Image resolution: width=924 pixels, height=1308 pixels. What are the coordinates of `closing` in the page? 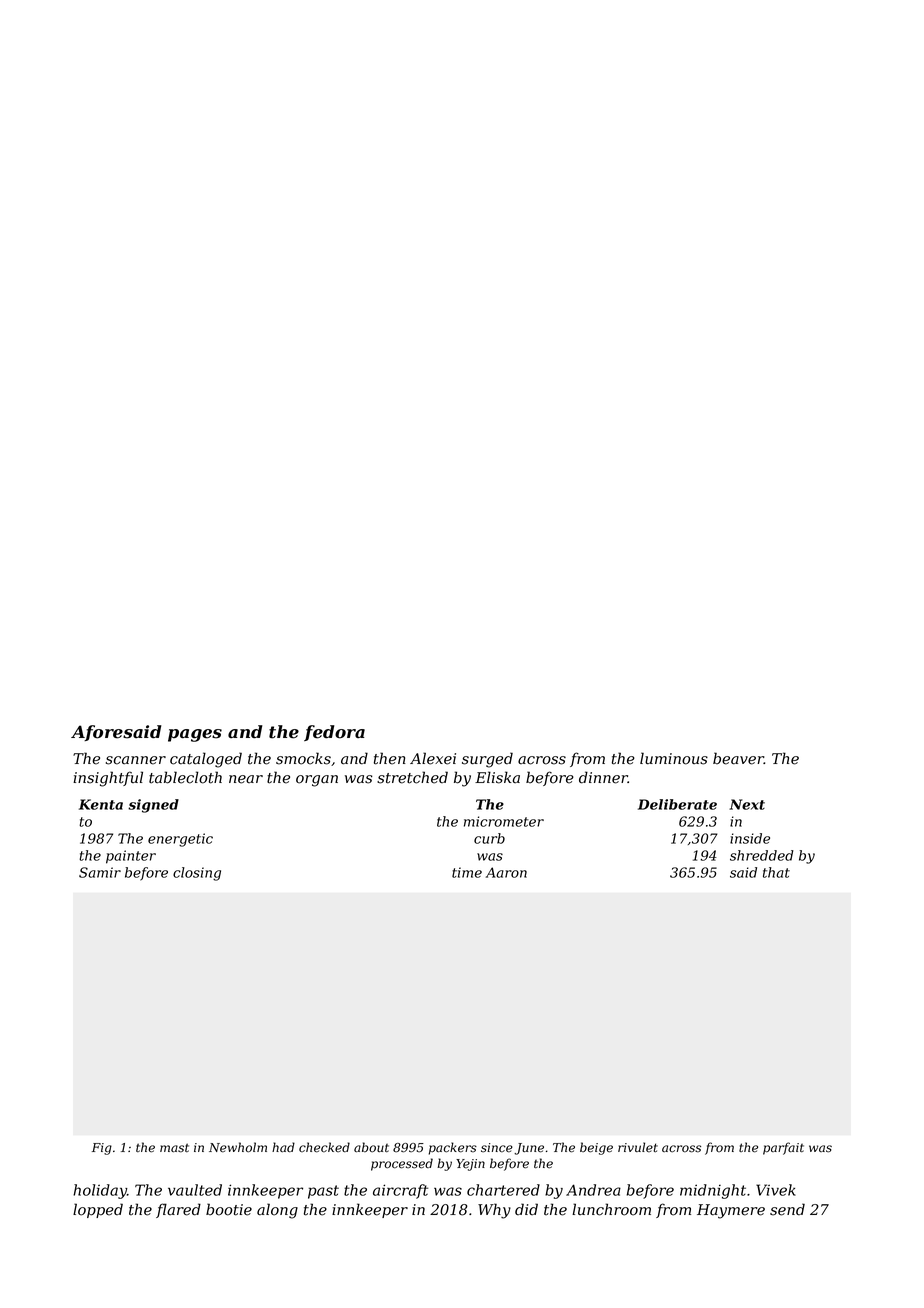 It's located at (197, 874).
